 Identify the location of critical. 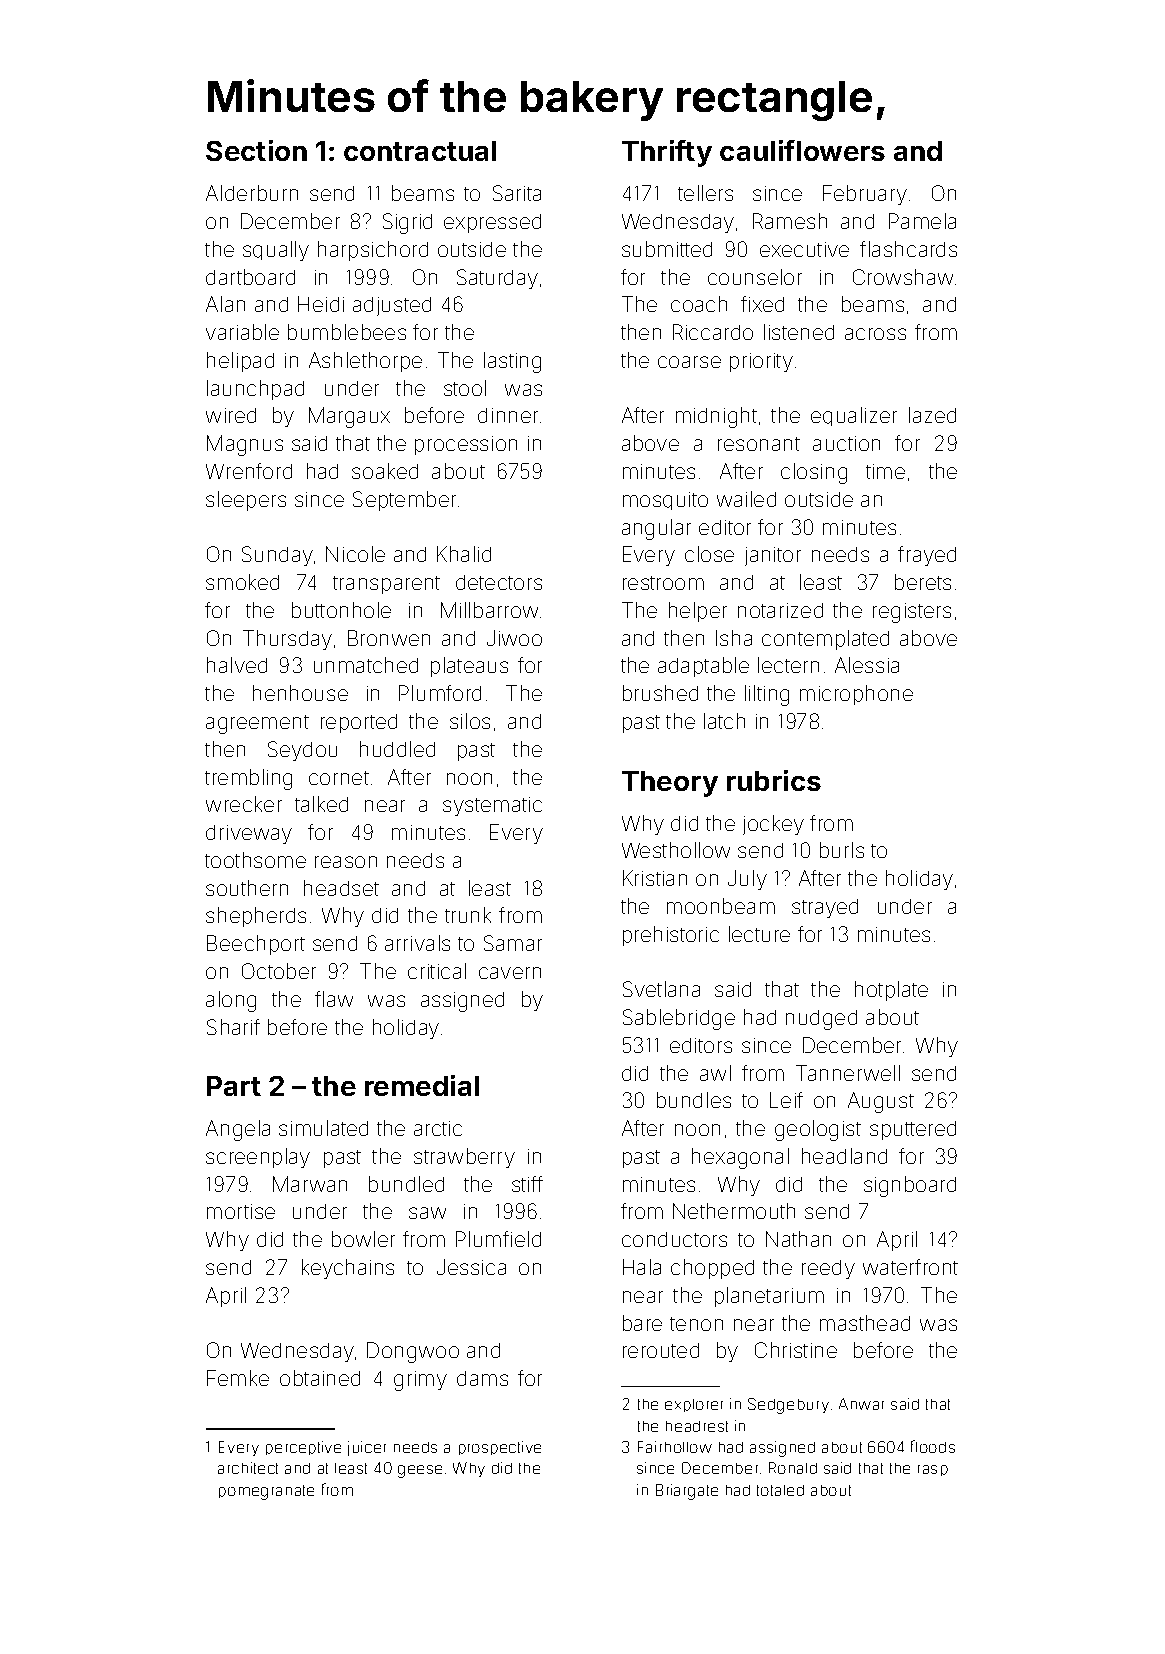
(437, 971).
